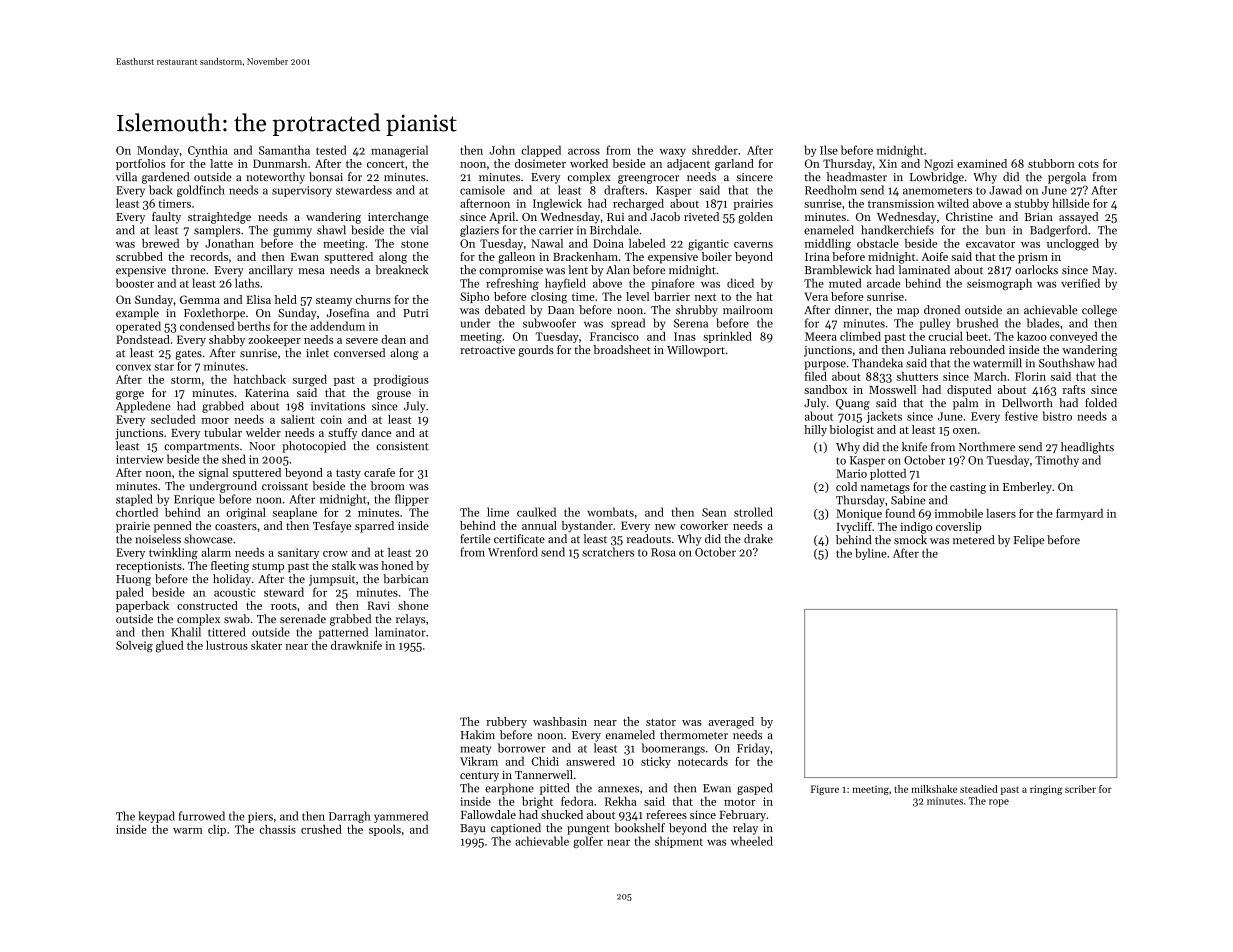 This screenshot has height=952, width=1233. What do you see at coordinates (166, 218) in the screenshot?
I see `faulty` at bounding box center [166, 218].
